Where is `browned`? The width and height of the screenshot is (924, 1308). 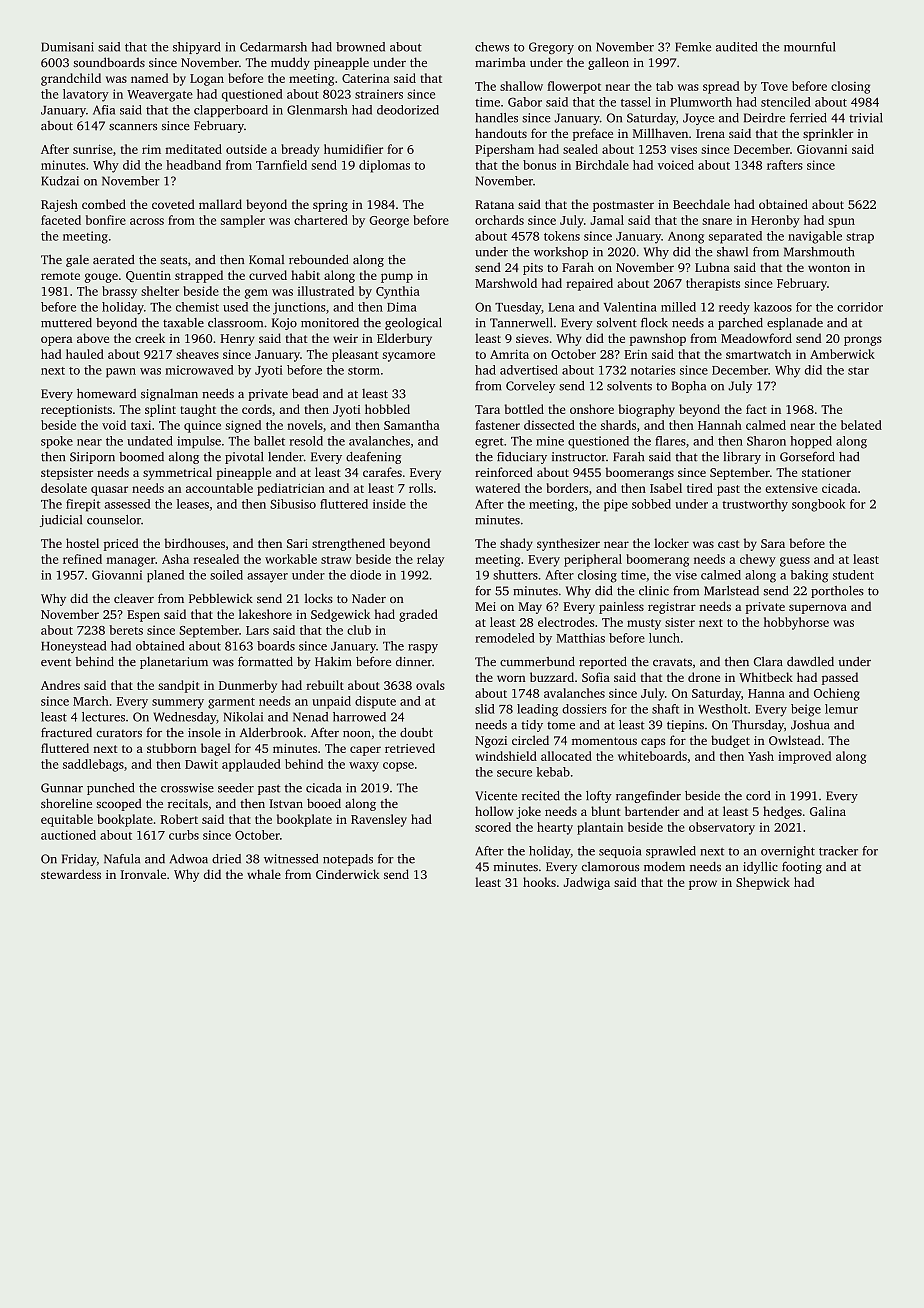
browned is located at coordinates (360, 47).
